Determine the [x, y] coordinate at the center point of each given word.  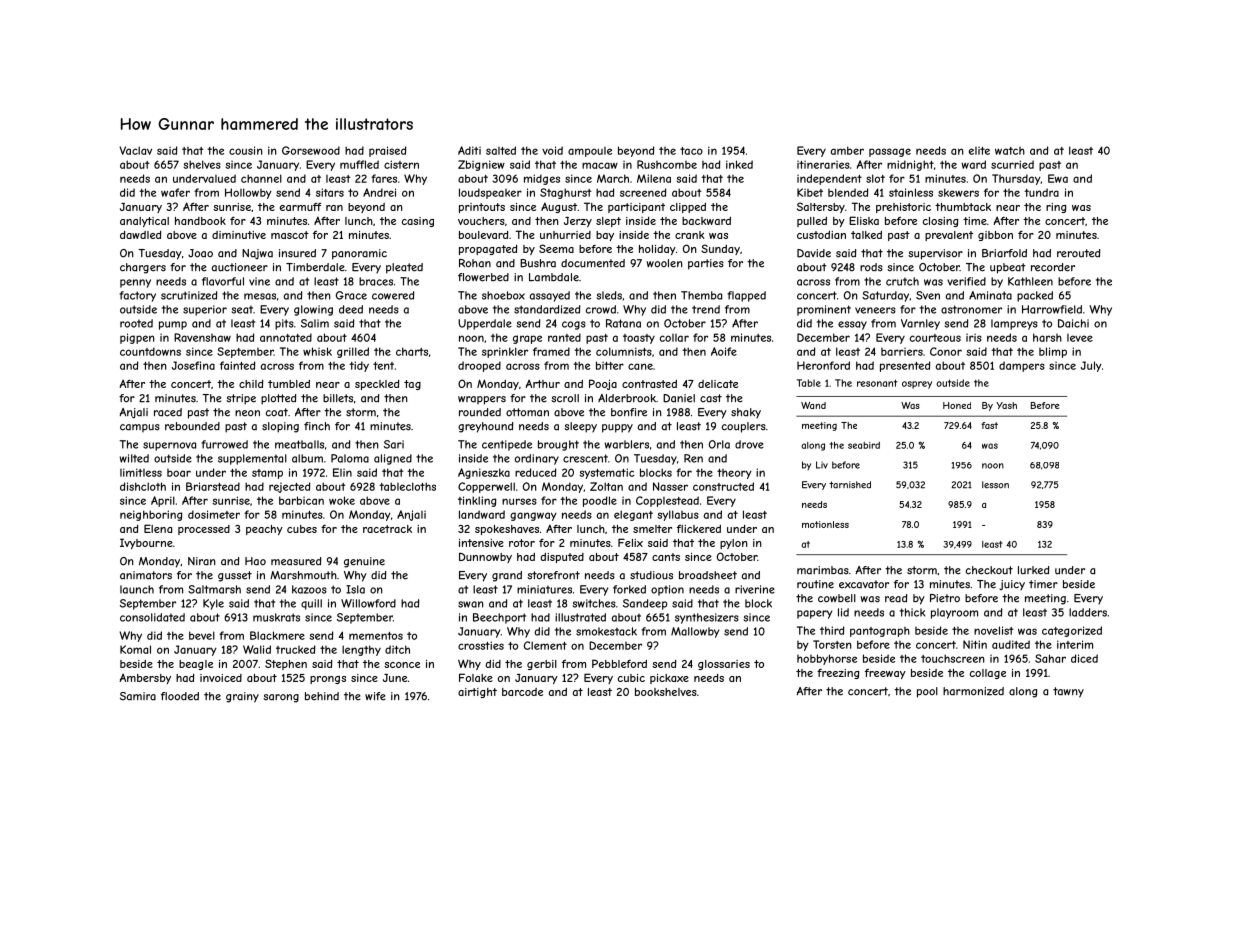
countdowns [150, 351]
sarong [281, 698]
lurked [1033, 570]
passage [890, 152]
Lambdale [554, 277]
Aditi [469, 150]
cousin [246, 150]
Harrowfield [1052, 309]
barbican [301, 500]
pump [173, 325]
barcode [522, 692]
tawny [1068, 692]
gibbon [995, 236]
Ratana [623, 323]
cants [666, 557]
